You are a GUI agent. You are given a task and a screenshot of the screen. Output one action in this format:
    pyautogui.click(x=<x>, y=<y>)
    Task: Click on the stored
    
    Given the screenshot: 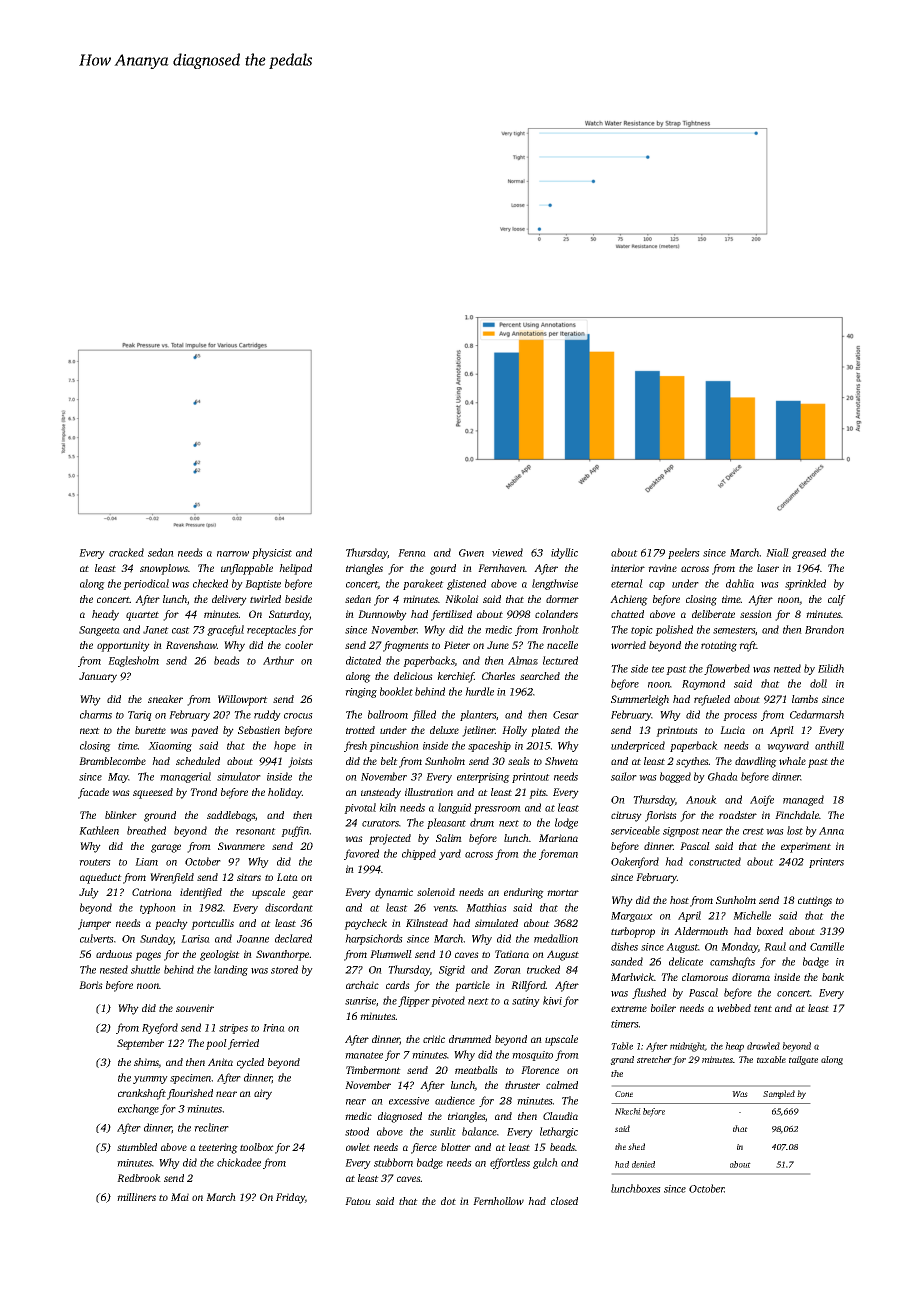 What is the action you would take?
    pyautogui.click(x=284, y=969)
